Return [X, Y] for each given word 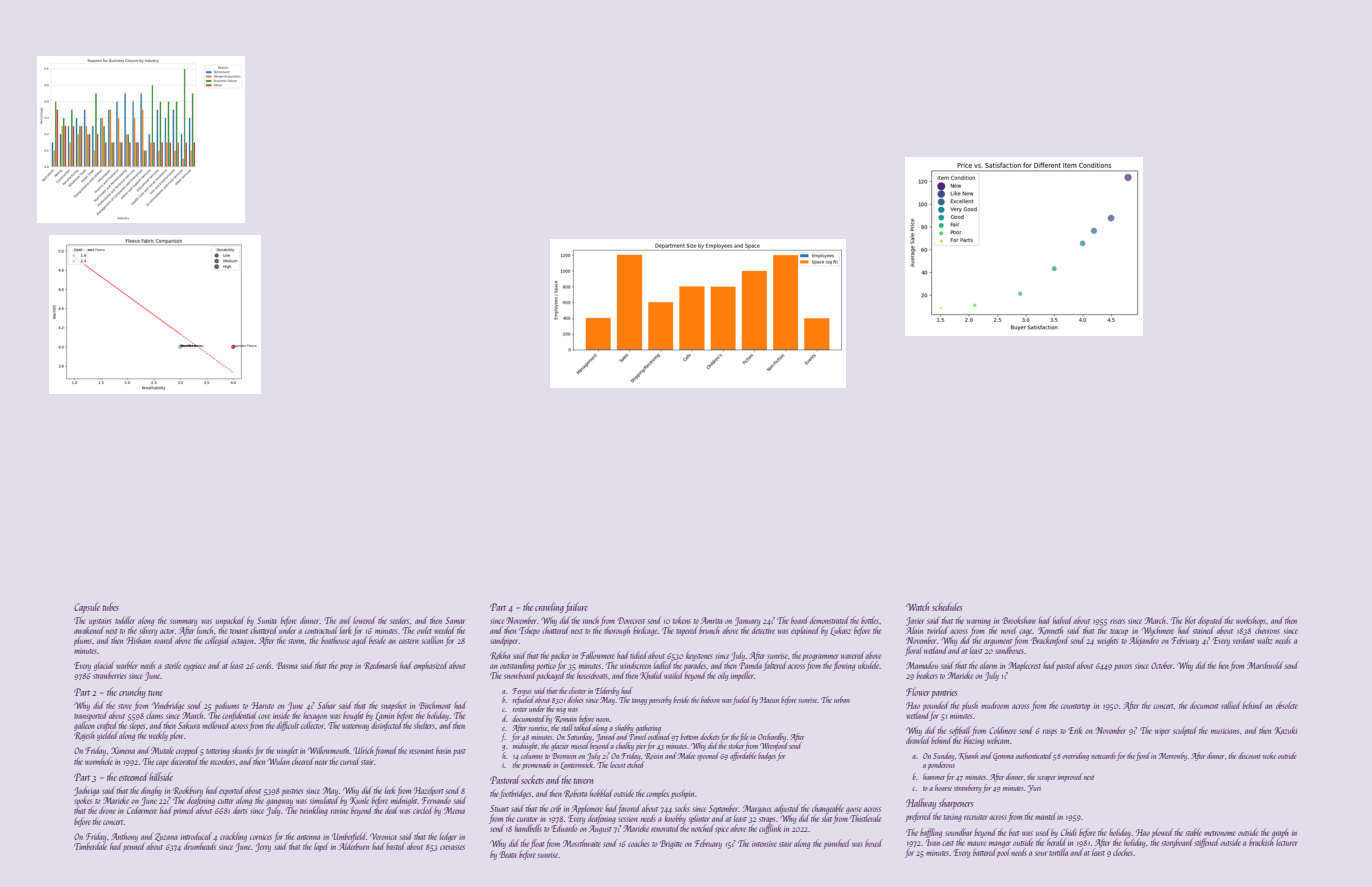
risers [1117, 621]
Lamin [384, 716]
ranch [591, 621]
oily [723, 676]
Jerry [263, 847]
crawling [549, 607]
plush [970, 706]
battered [984, 852]
